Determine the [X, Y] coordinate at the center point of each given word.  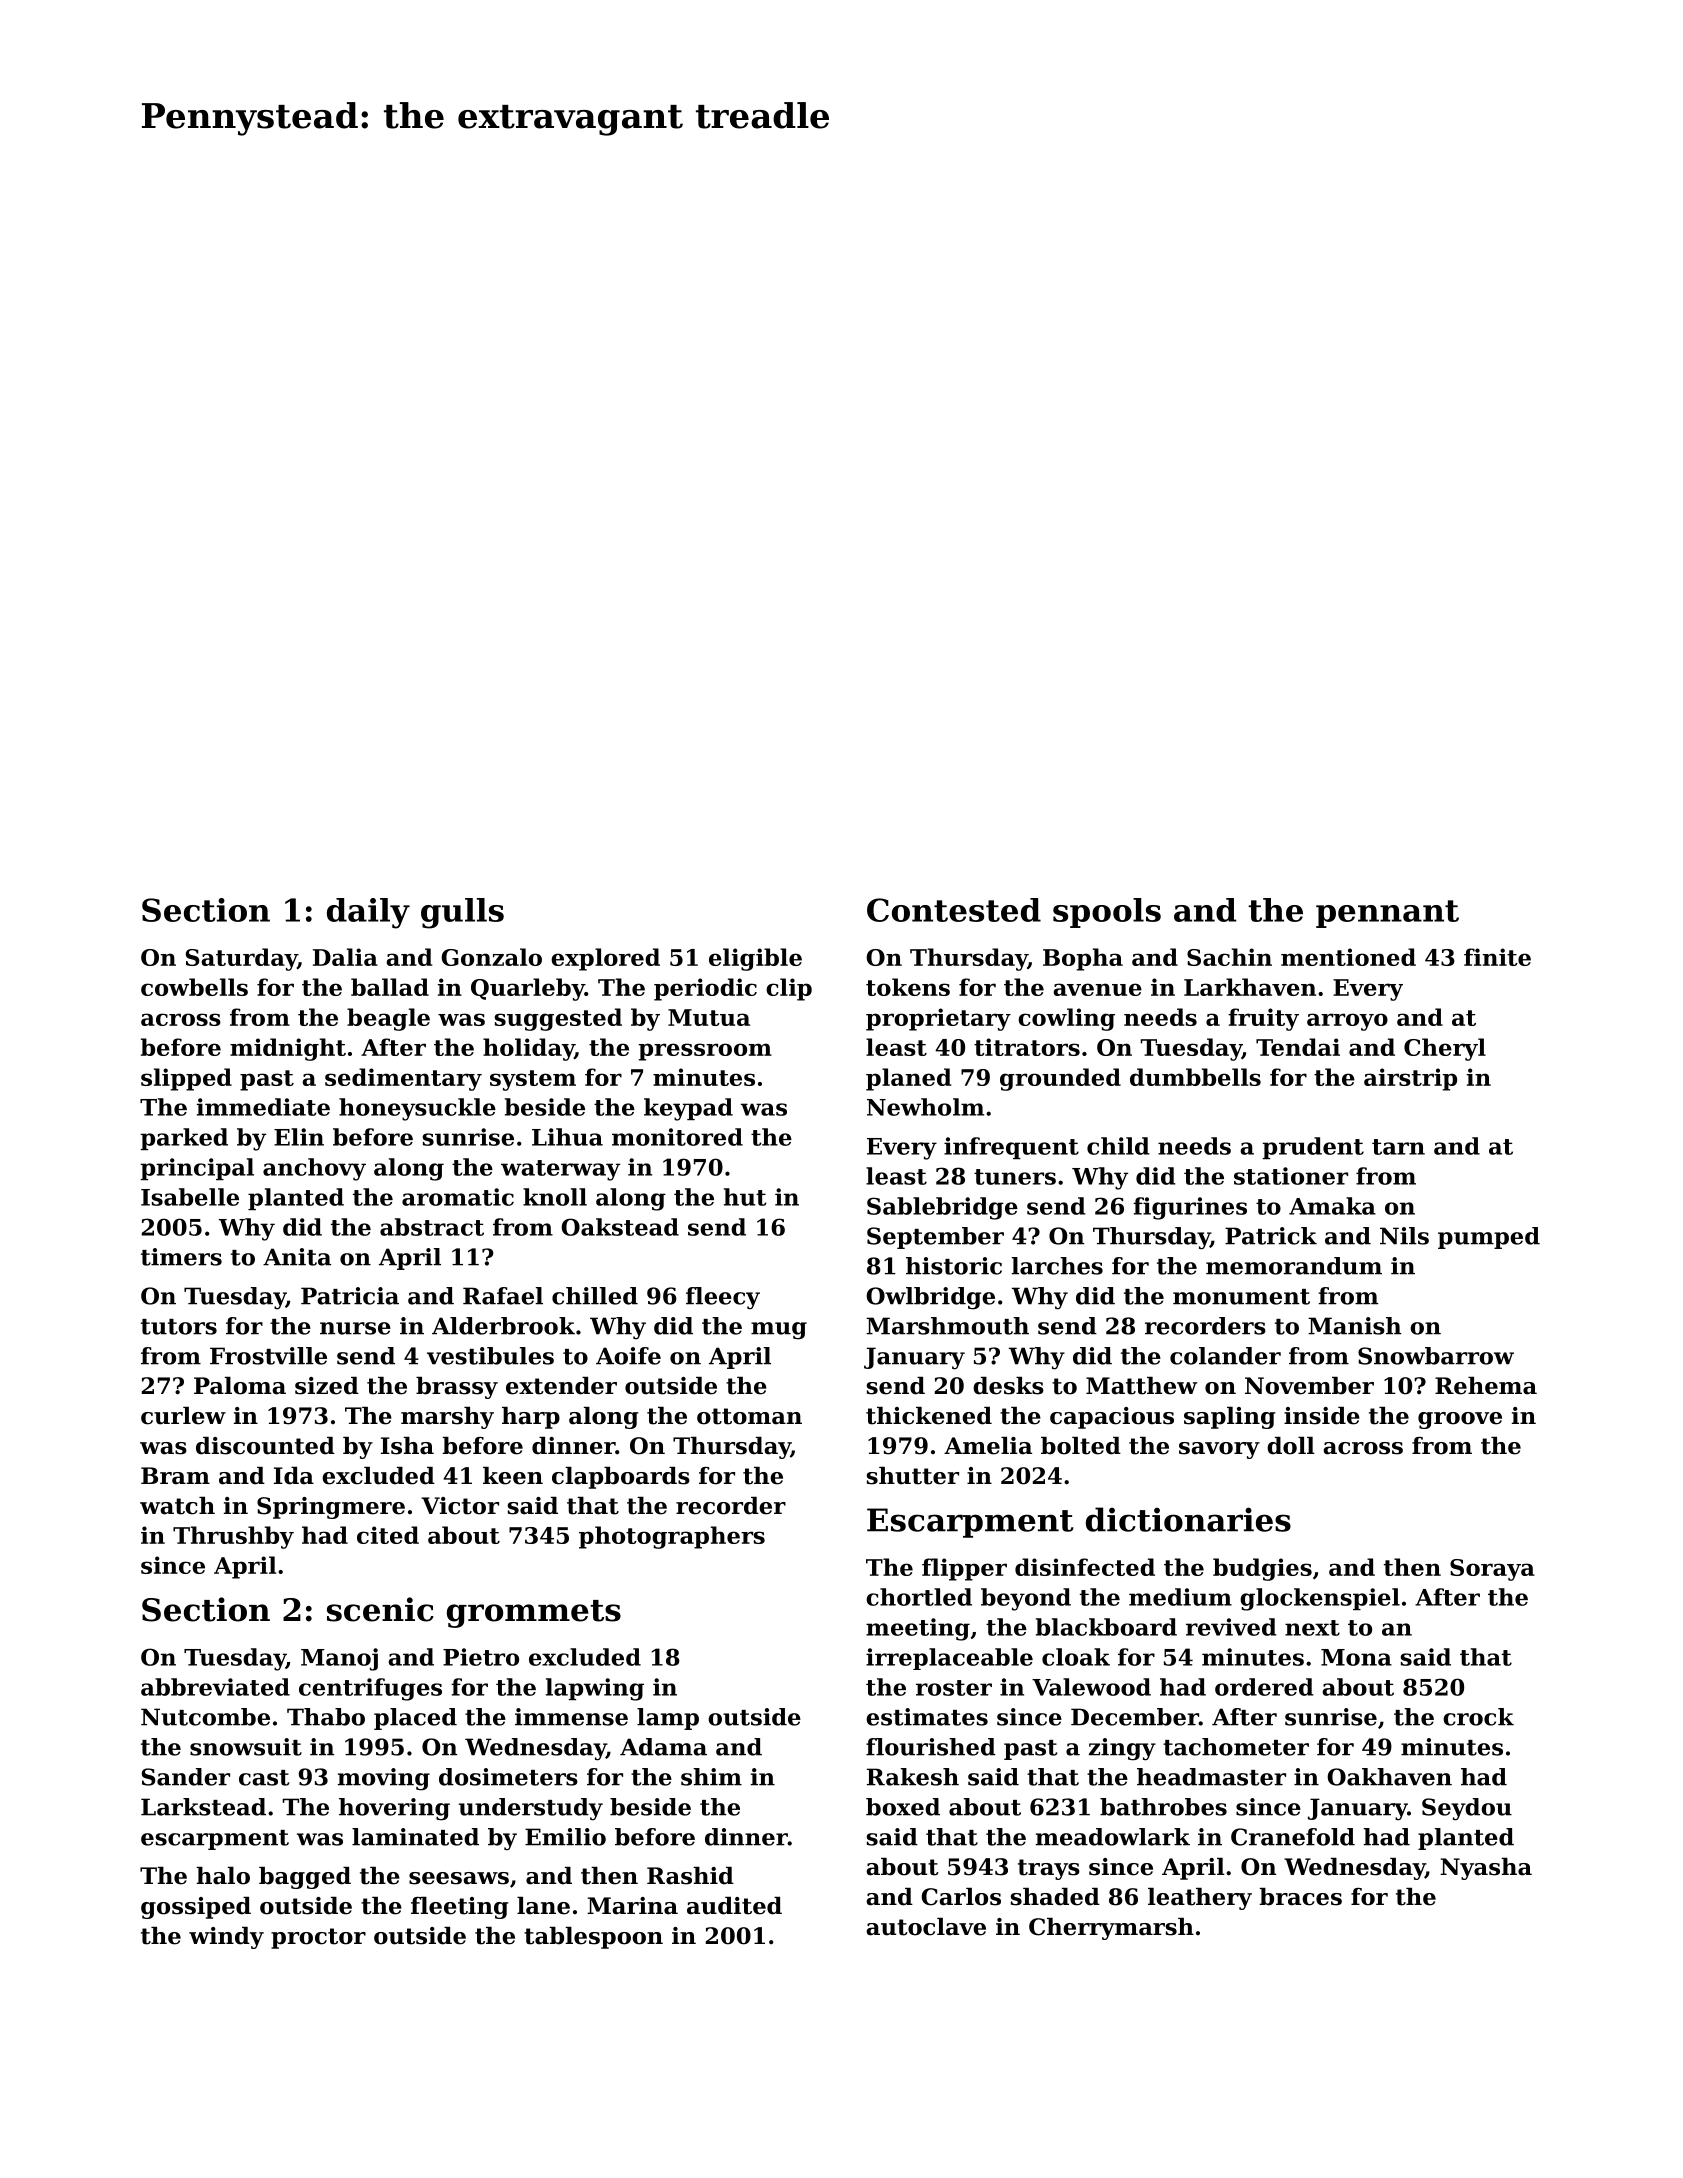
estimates [927, 1717]
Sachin [1229, 957]
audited [734, 1906]
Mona [1356, 1657]
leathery [1200, 1899]
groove [1460, 1420]
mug [779, 1331]
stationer [1291, 1176]
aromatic [458, 1197]
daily [368, 913]
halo [223, 1876]
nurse [355, 1328]
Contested [954, 910]
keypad [688, 1109]
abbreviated [215, 1687]
